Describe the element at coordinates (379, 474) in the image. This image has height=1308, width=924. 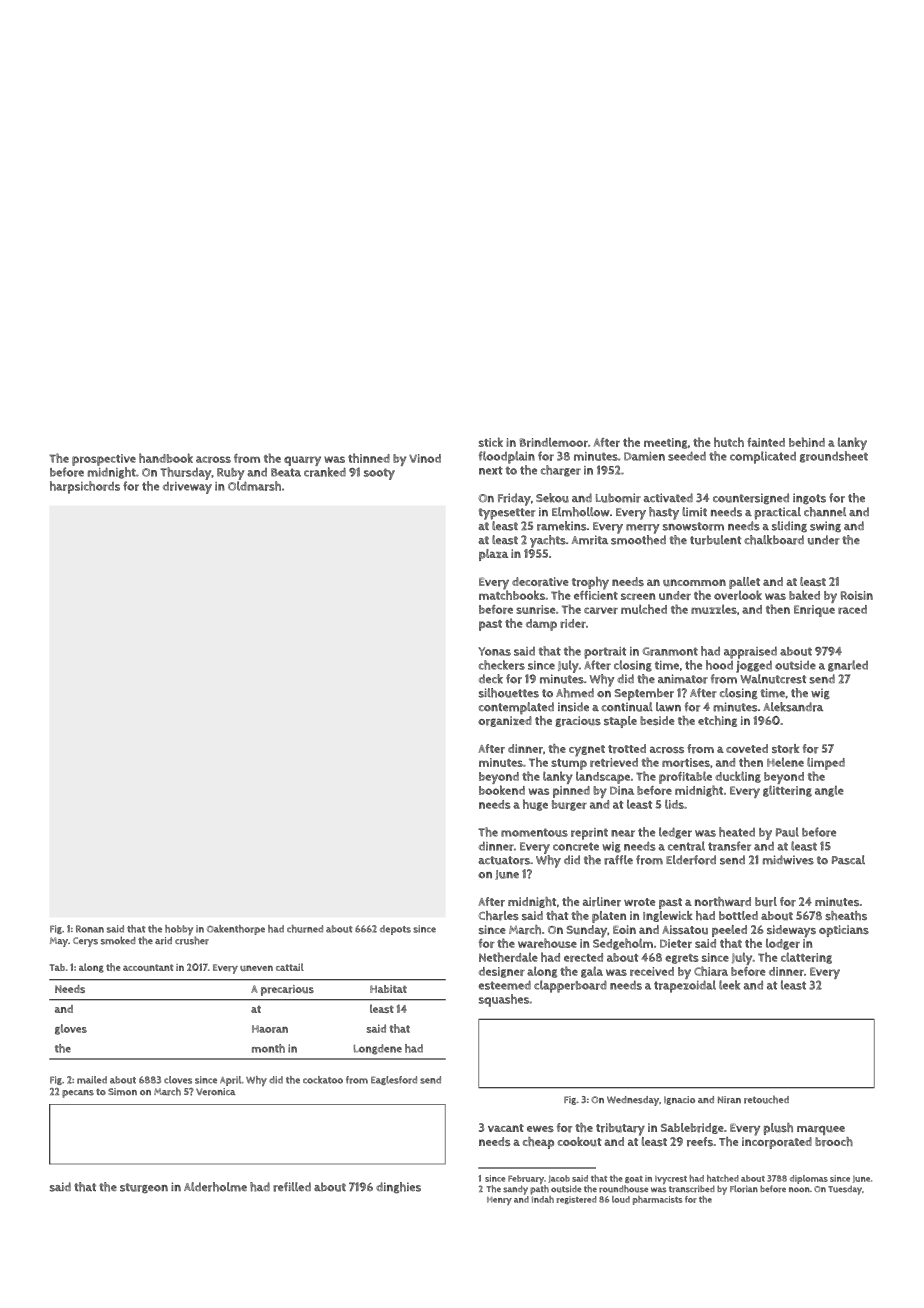
I see `sooty` at that location.
